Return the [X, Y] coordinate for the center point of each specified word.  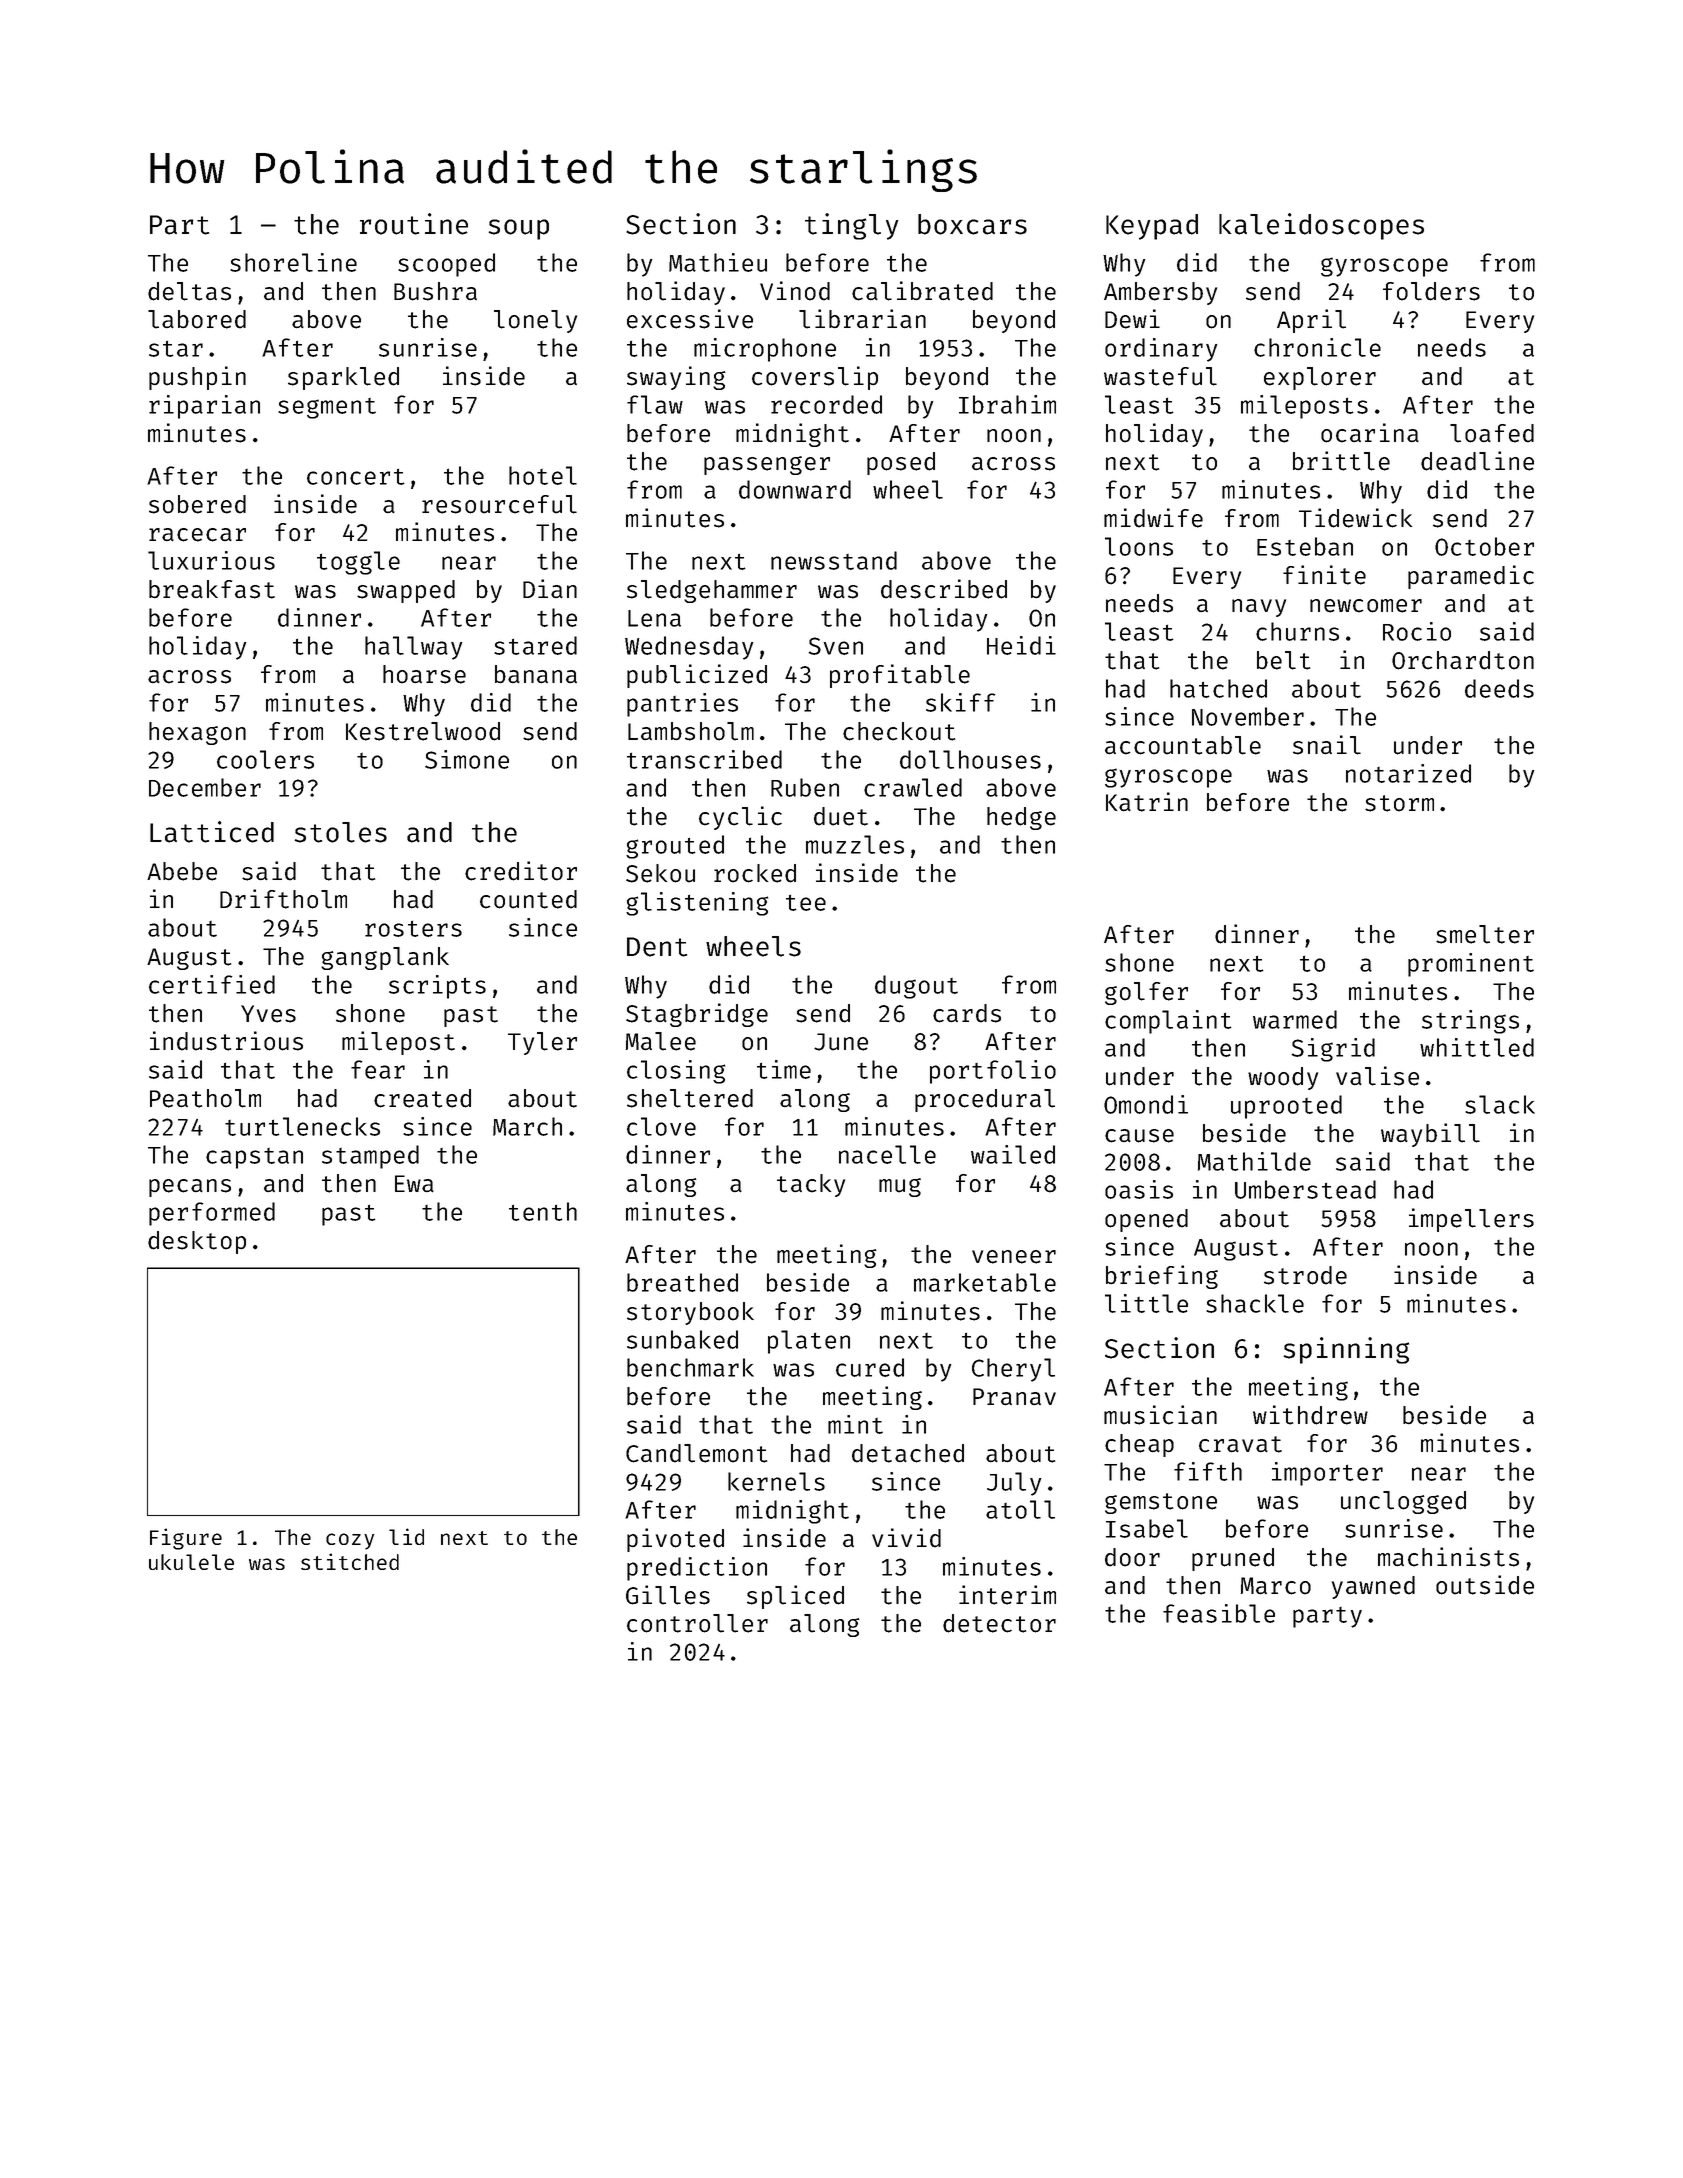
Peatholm [205, 1098]
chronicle [1317, 347]
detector [999, 1623]
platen [809, 1342]
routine [414, 224]
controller [697, 1623]
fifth [1208, 1471]
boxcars [972, 224]
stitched [350, 1561]
